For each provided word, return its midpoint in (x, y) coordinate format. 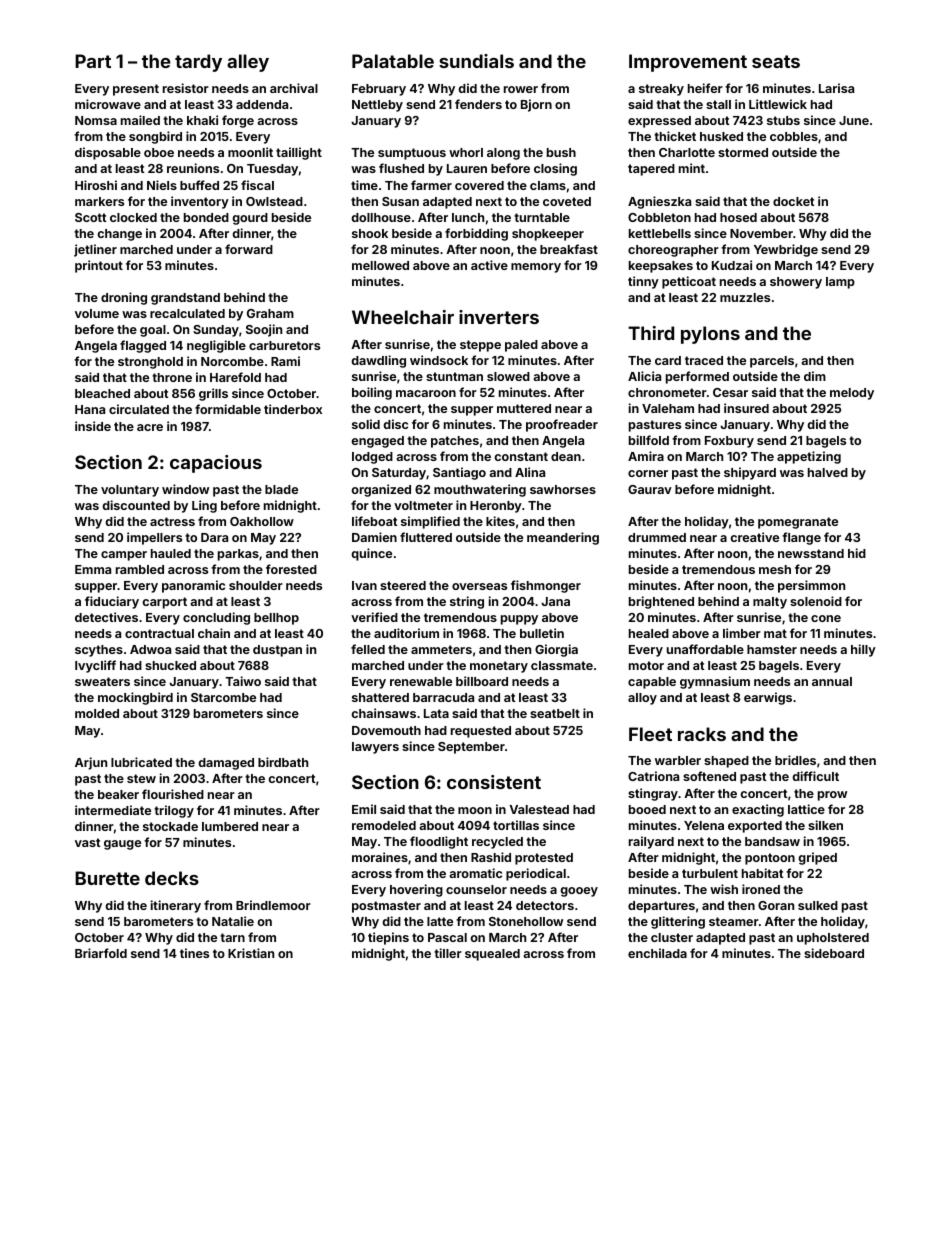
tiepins (388, 938)
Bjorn (536, 105)
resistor (186, 88)
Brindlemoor (273, 905)
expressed (659, 122)
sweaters (102, 681)
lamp (840, 283)
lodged (372, 458)
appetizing (809, 457)
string (467, 602)
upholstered (833, 939)
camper (124, 556)
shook (370, 233)
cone (826, 618)
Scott (91, 217)
